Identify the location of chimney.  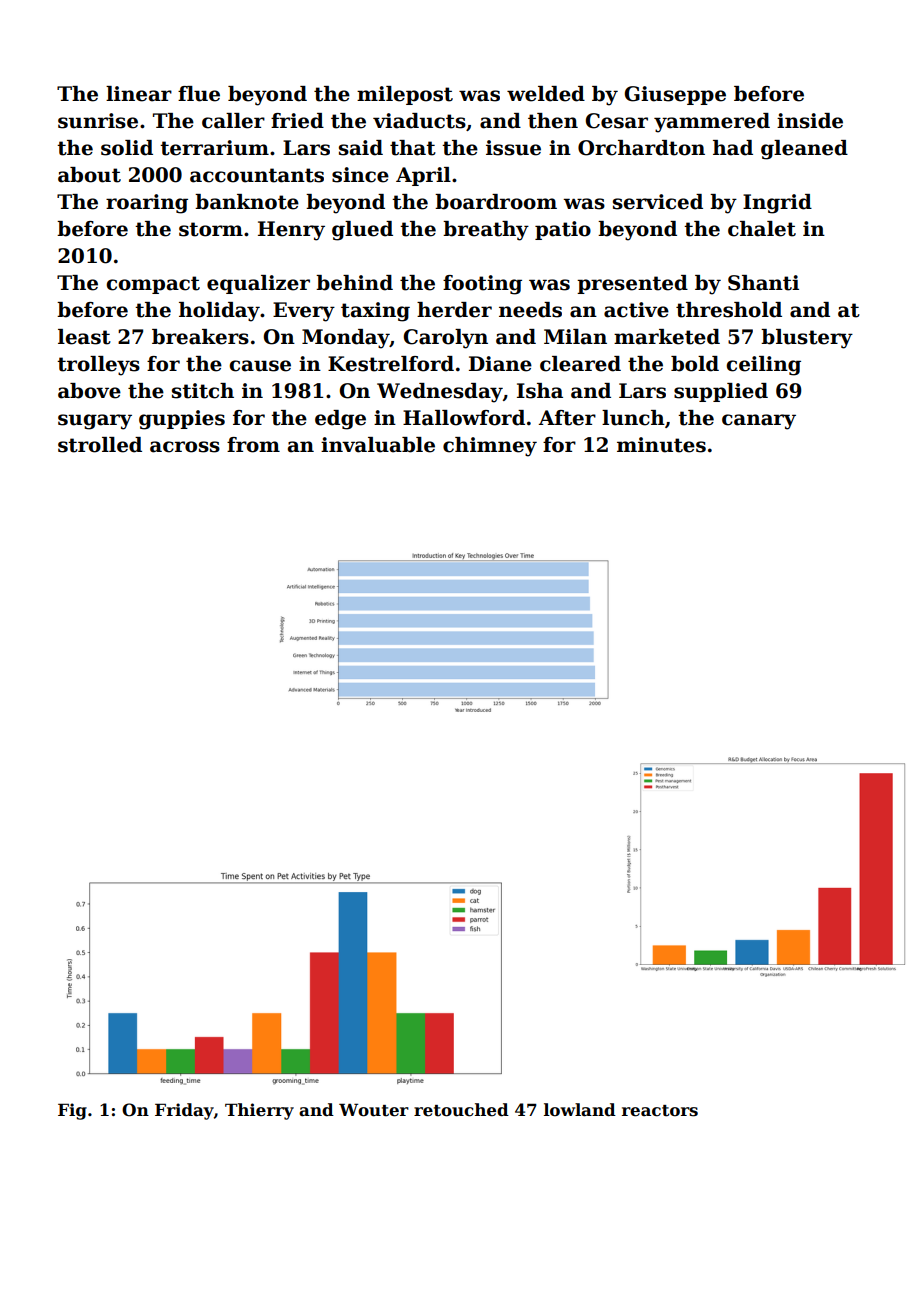
(490, 447).
